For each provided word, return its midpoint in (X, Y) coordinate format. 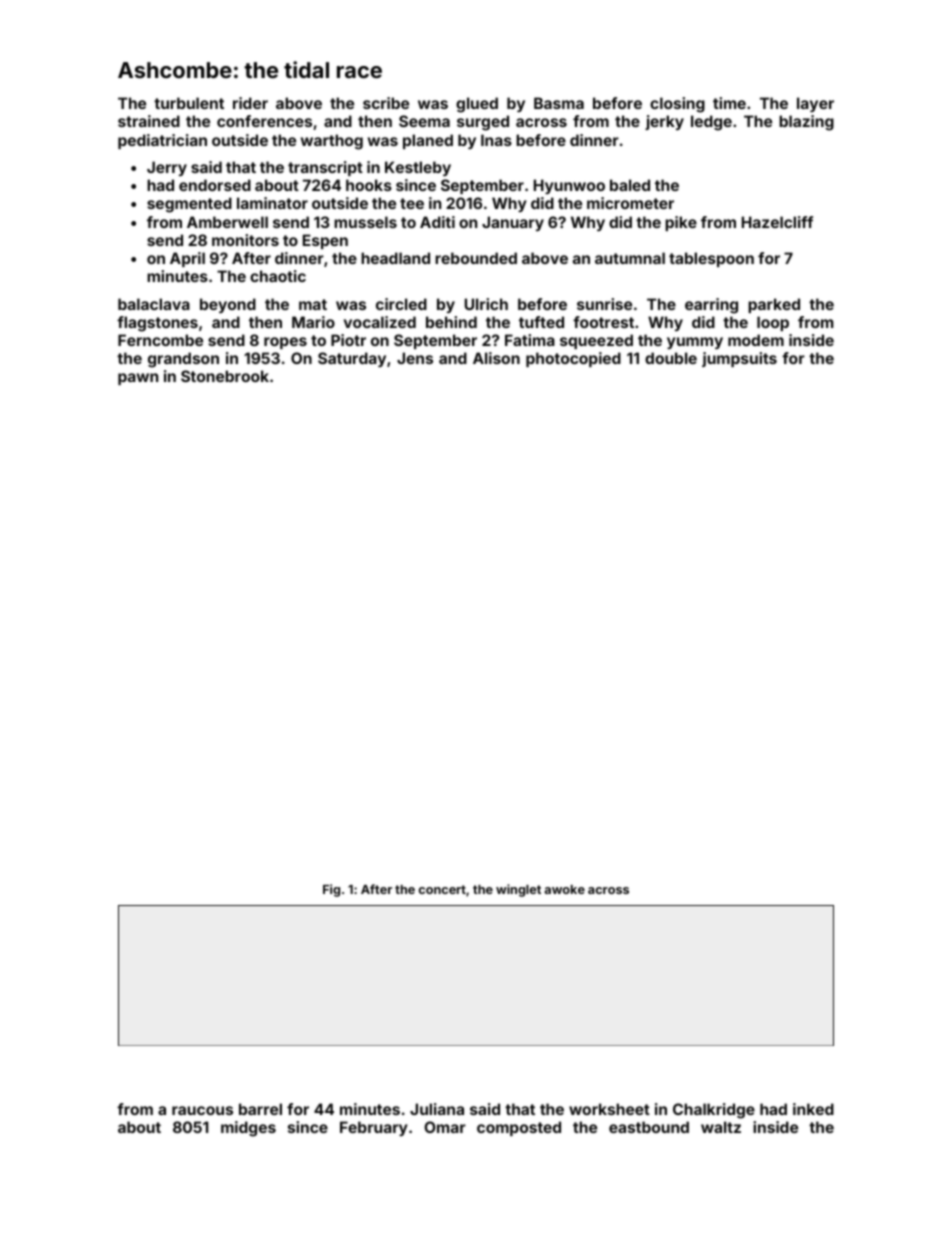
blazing (806, 123)
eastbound (649, 1127)
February (374, 1128)
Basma (559, 103)
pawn (138, 379)
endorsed (215, 185)
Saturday (352, 359)
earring (711, 306)
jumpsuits (739, 359)
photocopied (573, 359)
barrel (260, 1109)
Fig (331, 890)
